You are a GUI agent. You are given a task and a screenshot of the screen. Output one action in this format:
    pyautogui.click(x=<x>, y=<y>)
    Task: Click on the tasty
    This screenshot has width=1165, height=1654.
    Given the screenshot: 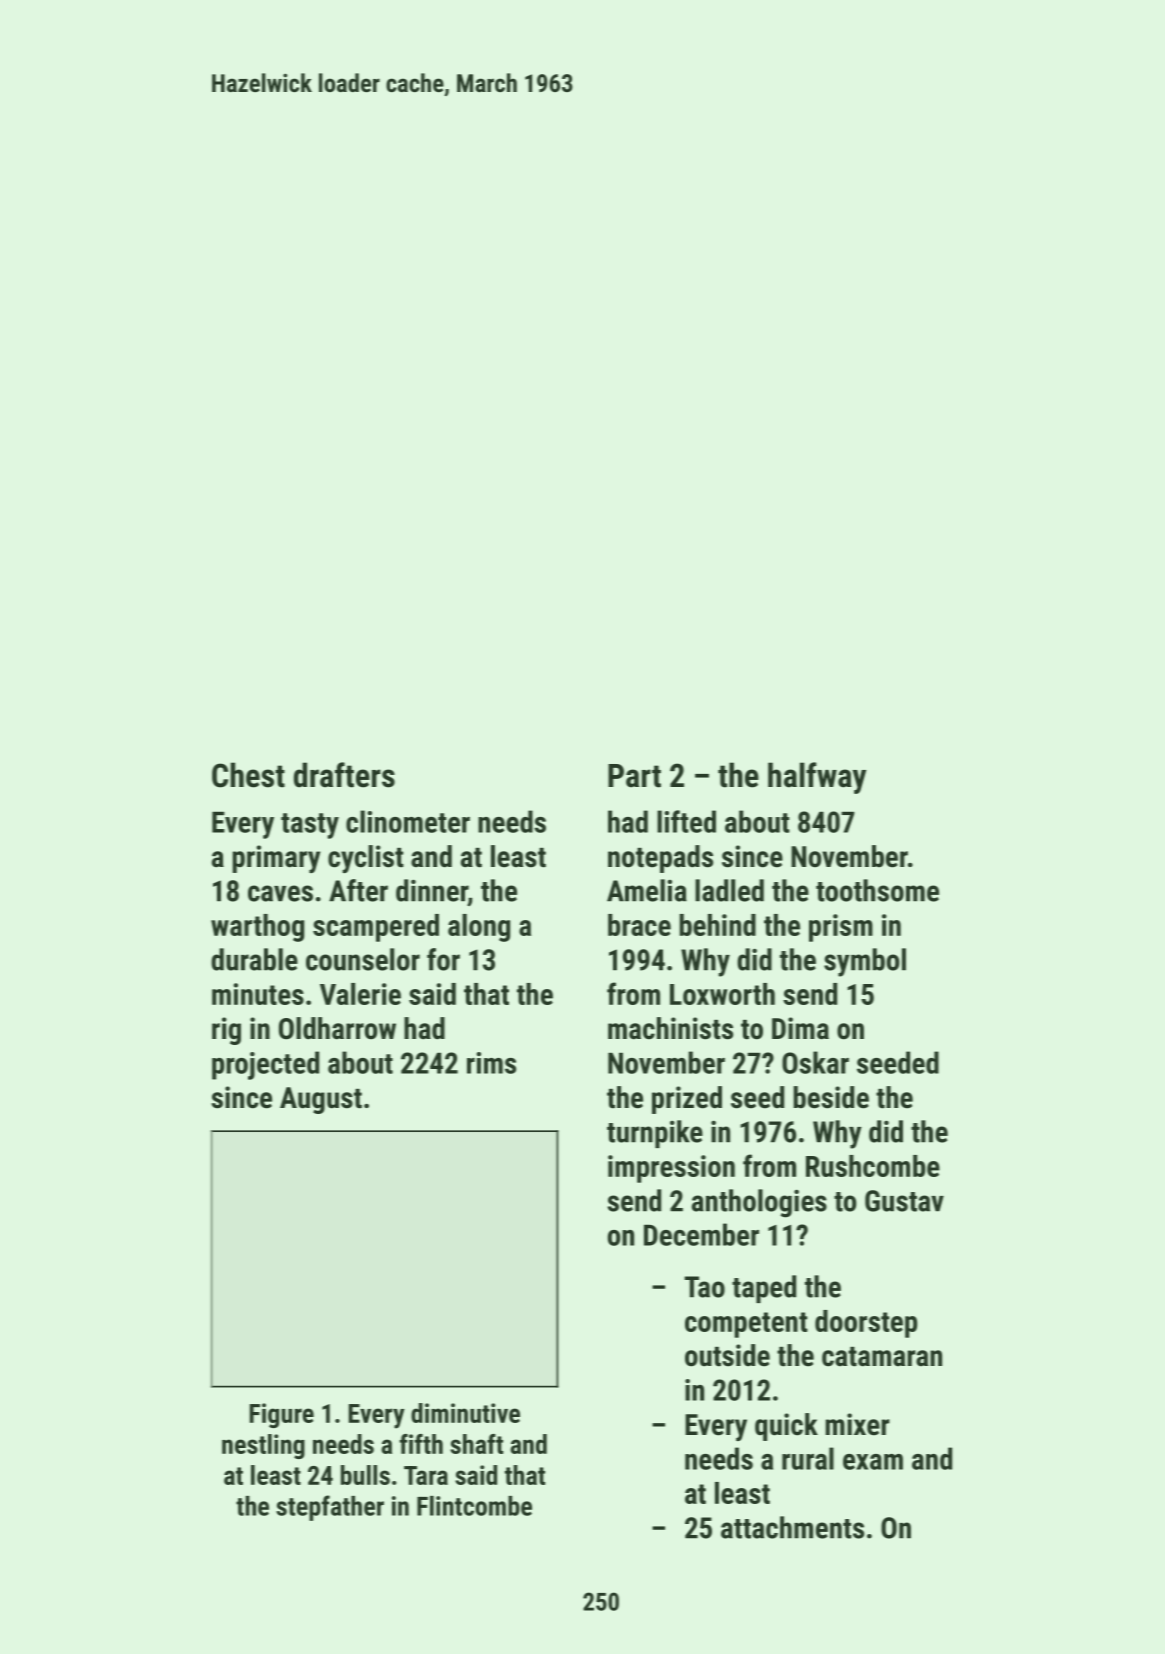 What is the action you would take?
    pyautogui.click(x=310, y=826)
